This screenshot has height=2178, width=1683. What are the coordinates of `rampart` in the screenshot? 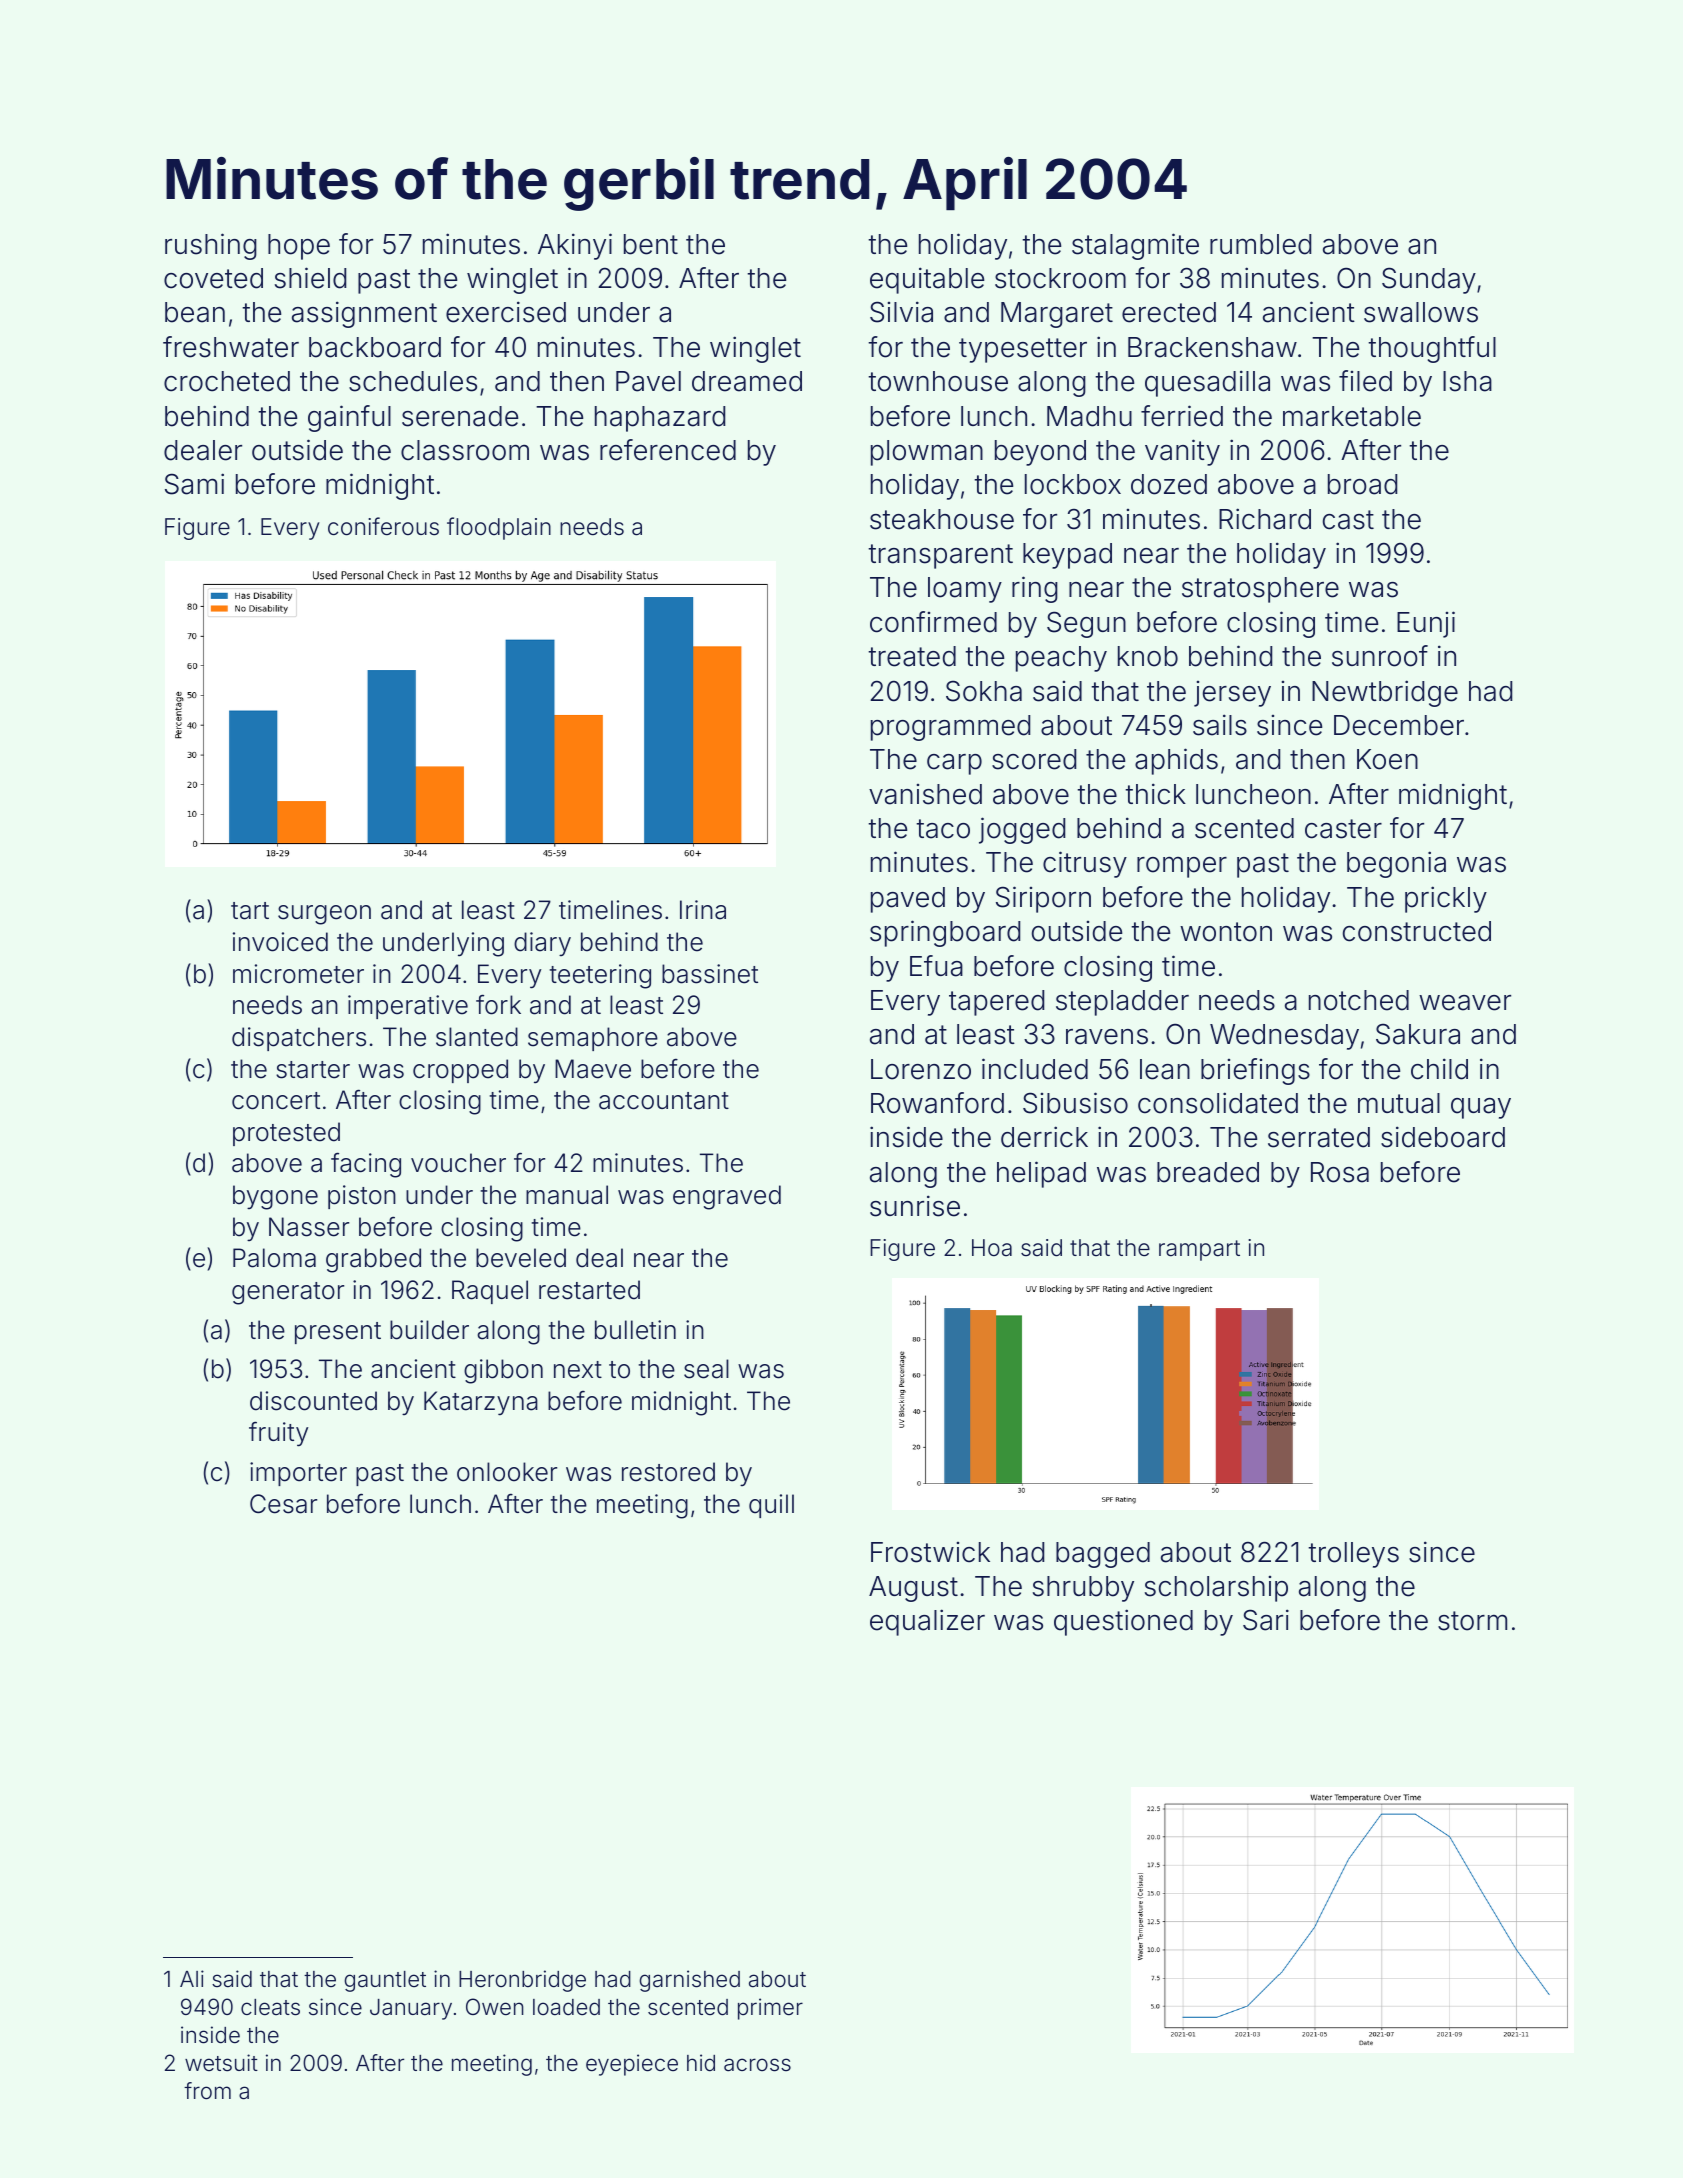 It's located at (1199, 1250).
